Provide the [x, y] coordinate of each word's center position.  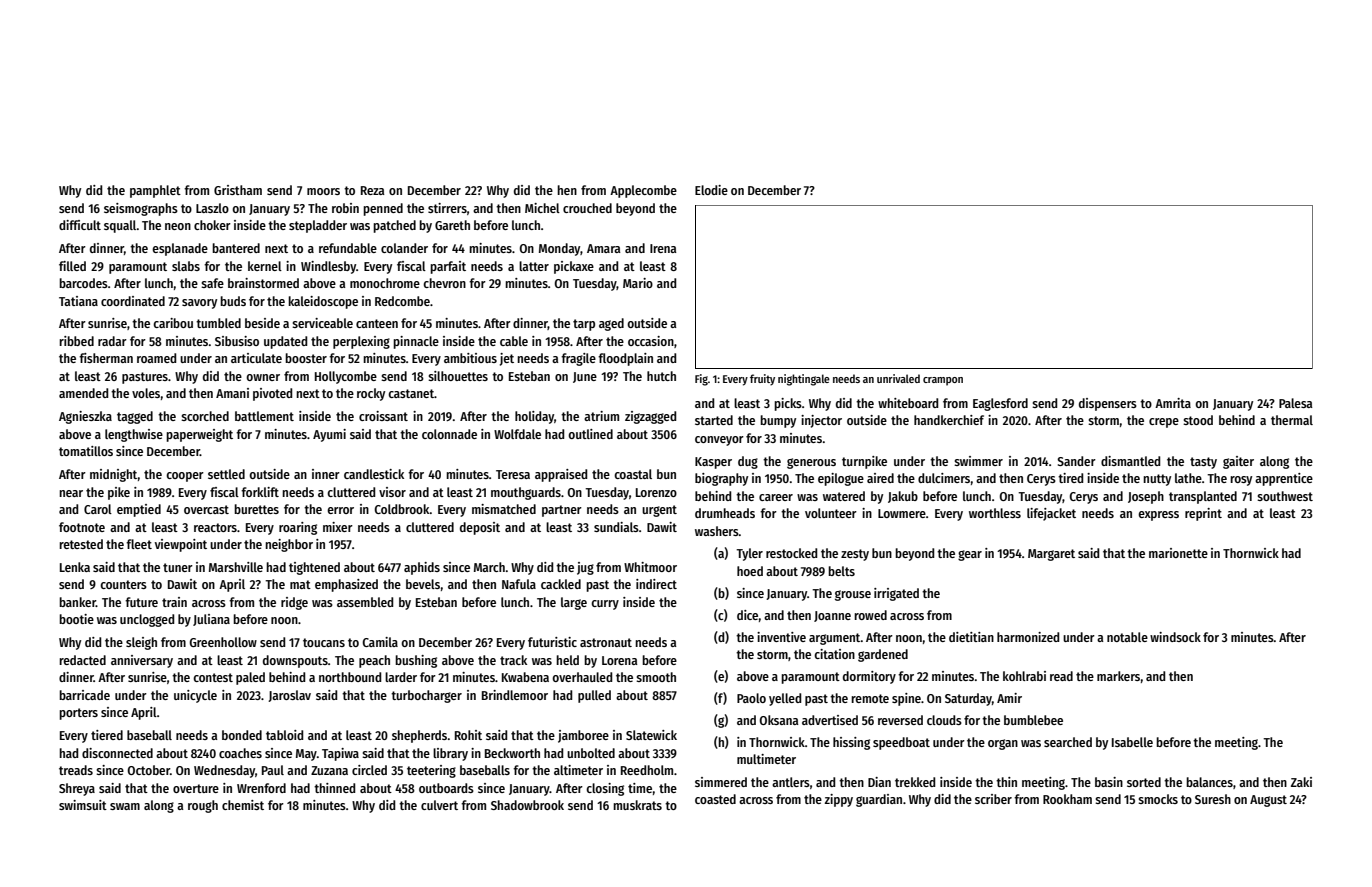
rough [203, 806]
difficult [80, 225]
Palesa [1296, 403]
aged [611, 324]
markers [1118, 676]
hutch [661, 376]
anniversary [142, 661]
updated [285, 342]
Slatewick [651, 735]
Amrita [1173, 403]
